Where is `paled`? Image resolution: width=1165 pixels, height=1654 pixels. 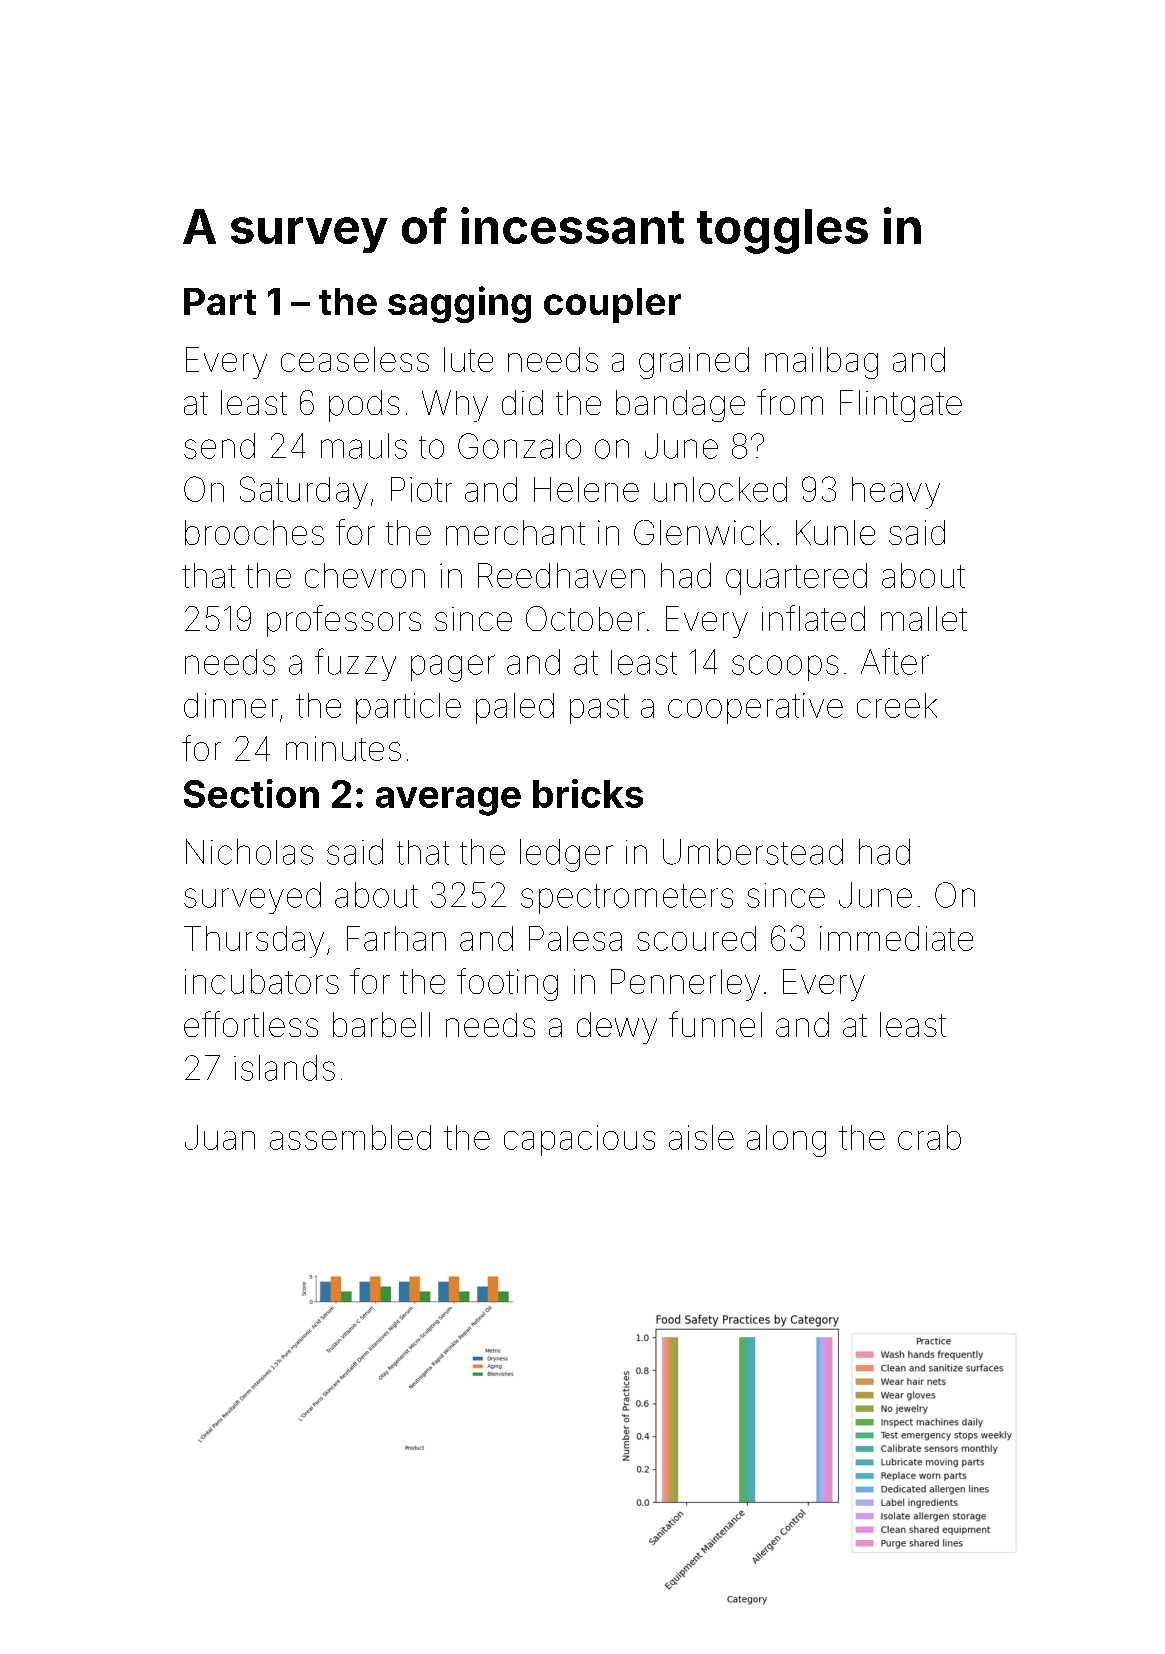 paled is located at coordinates (515, 708).
